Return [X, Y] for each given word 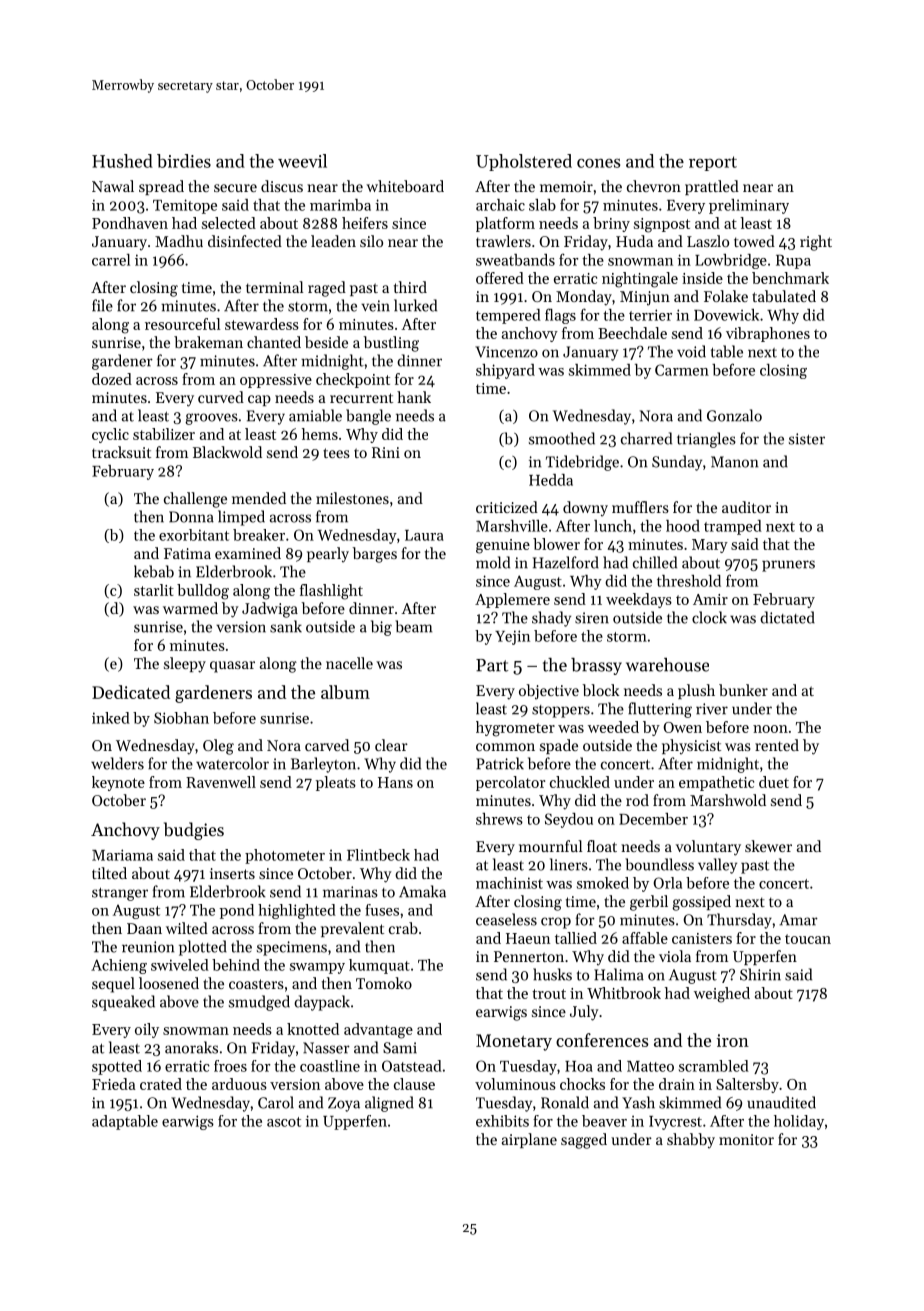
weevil [302, 161]
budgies [194, 831]
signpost [662, 225]
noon [770, 729]
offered [500, 278]
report [713, 163]
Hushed [122, 161]
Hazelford [566, 562]
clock [709, 617]
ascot [284, 1122]
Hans [395, 782]
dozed [112, 379]
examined [248, 553]
